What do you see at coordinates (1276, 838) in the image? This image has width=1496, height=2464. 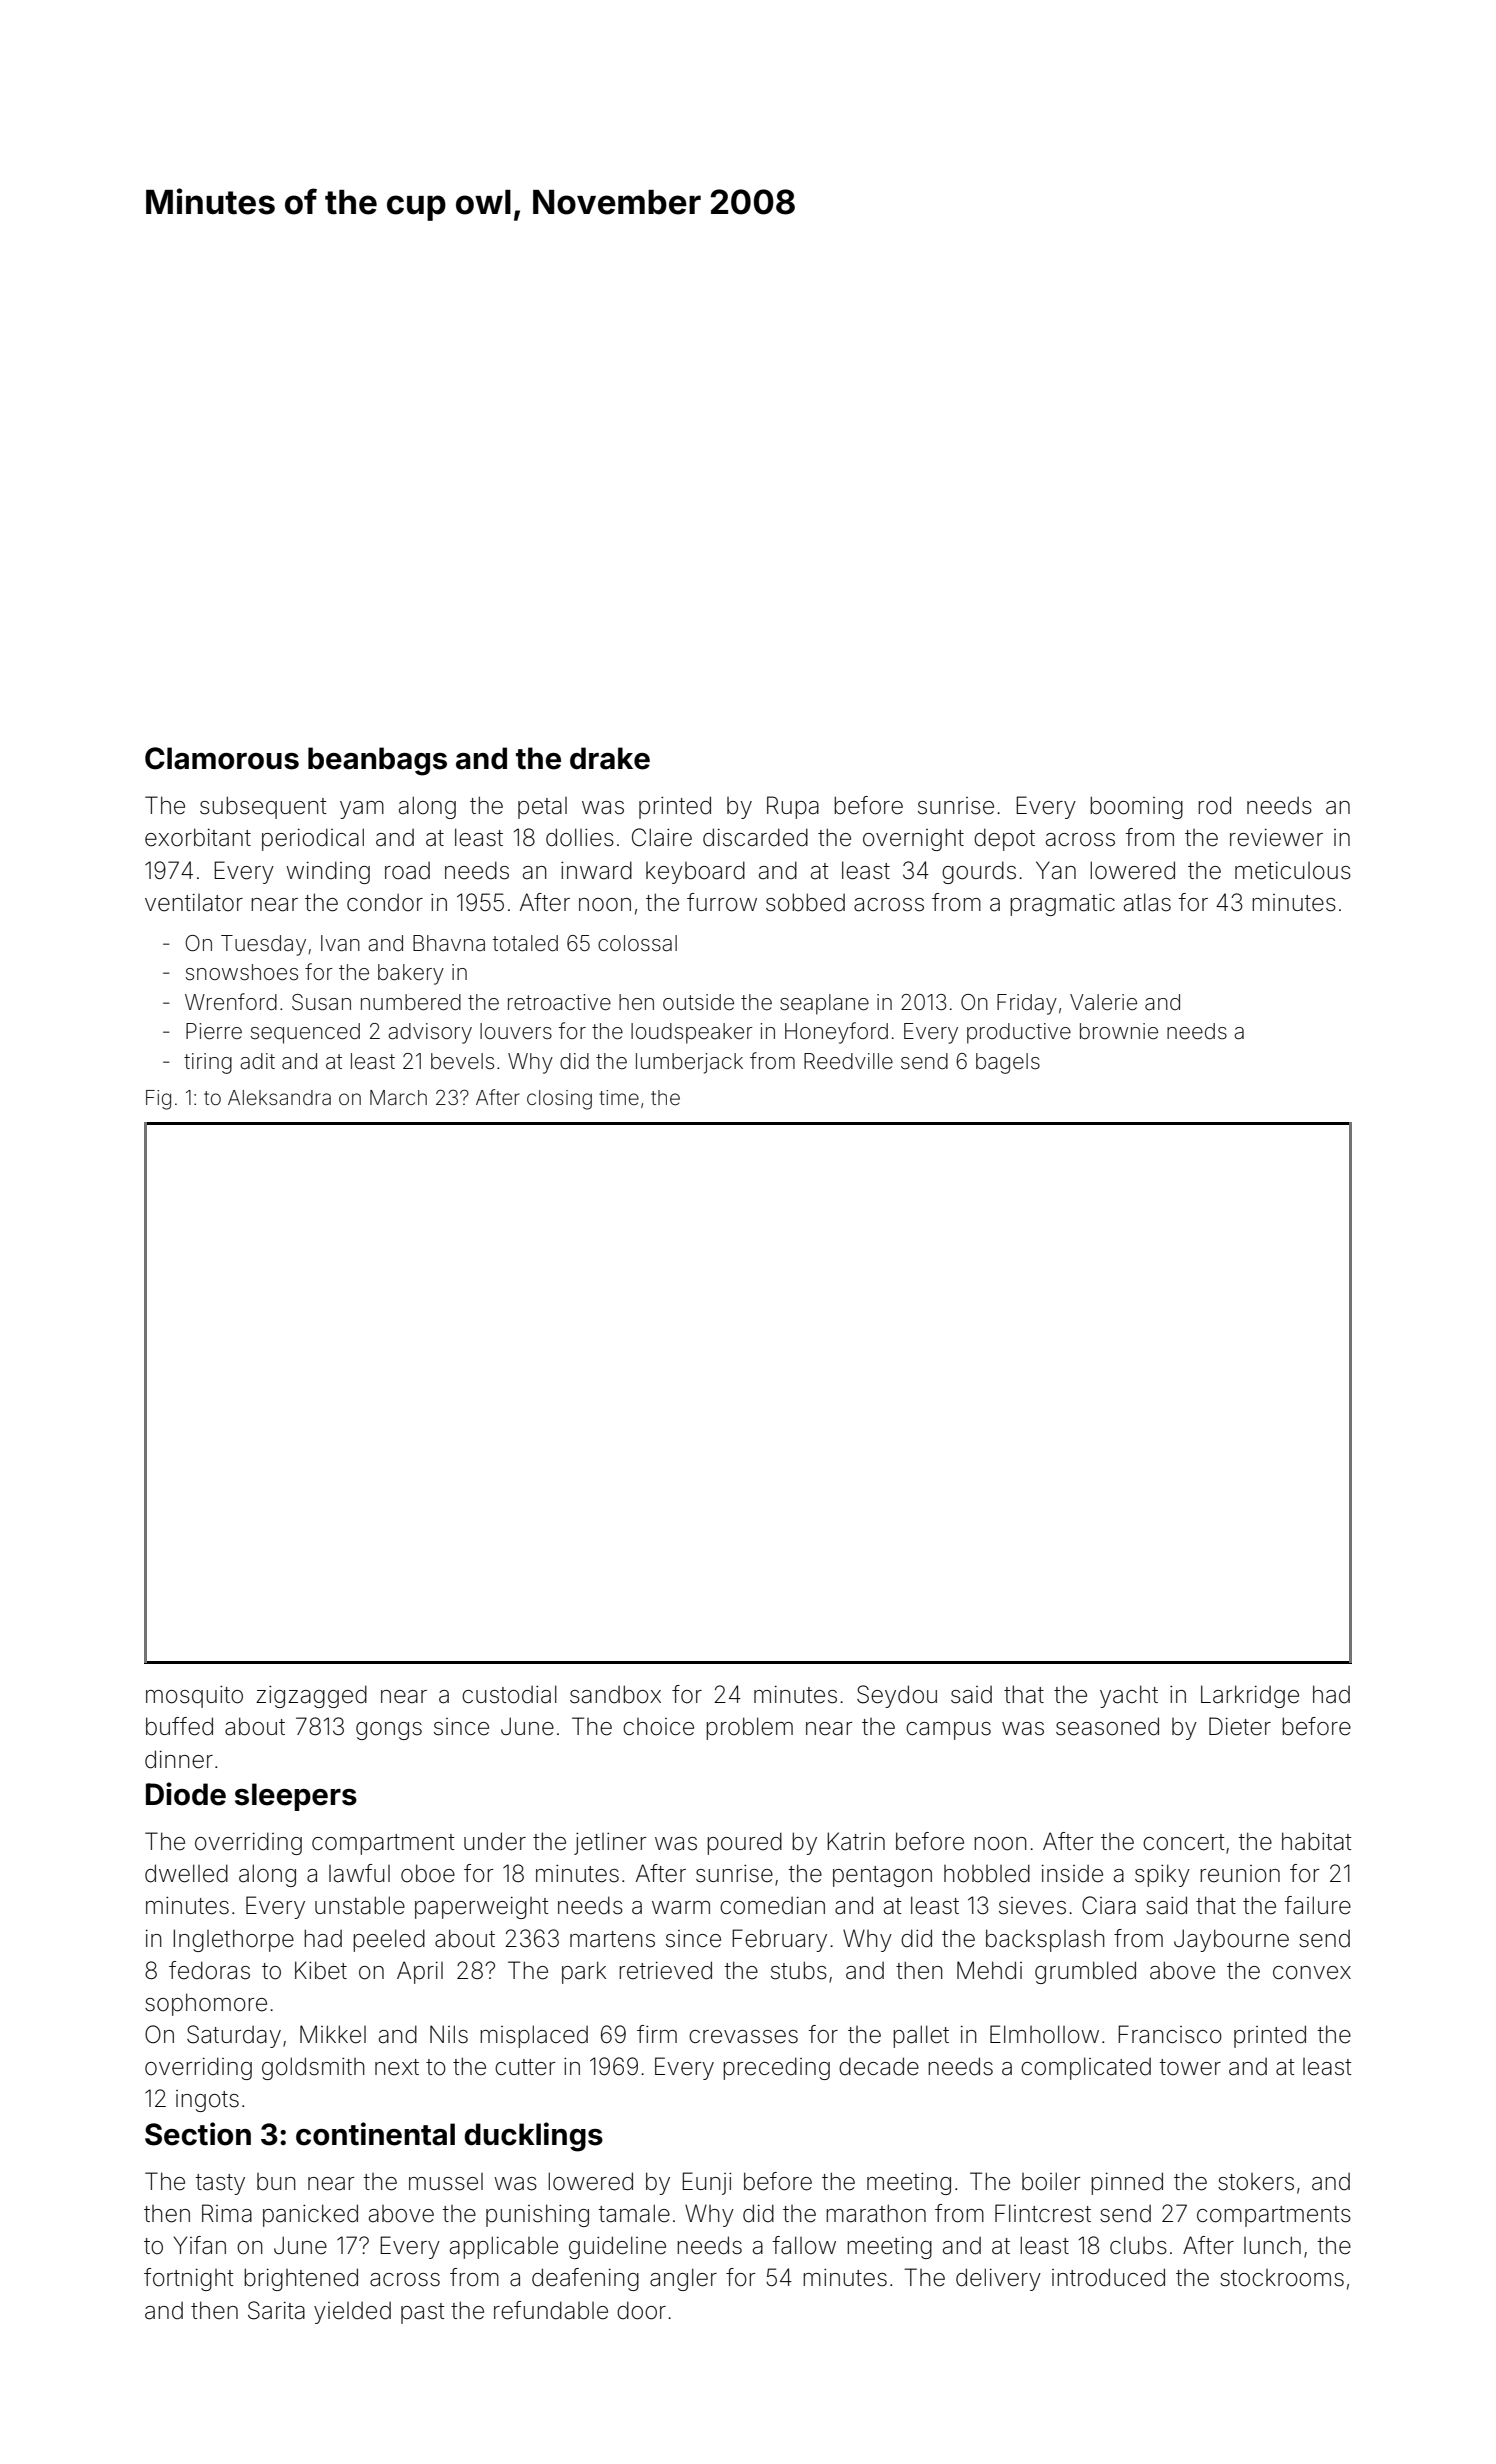 I see `reviewer` at bounding box center [1276, 838].
